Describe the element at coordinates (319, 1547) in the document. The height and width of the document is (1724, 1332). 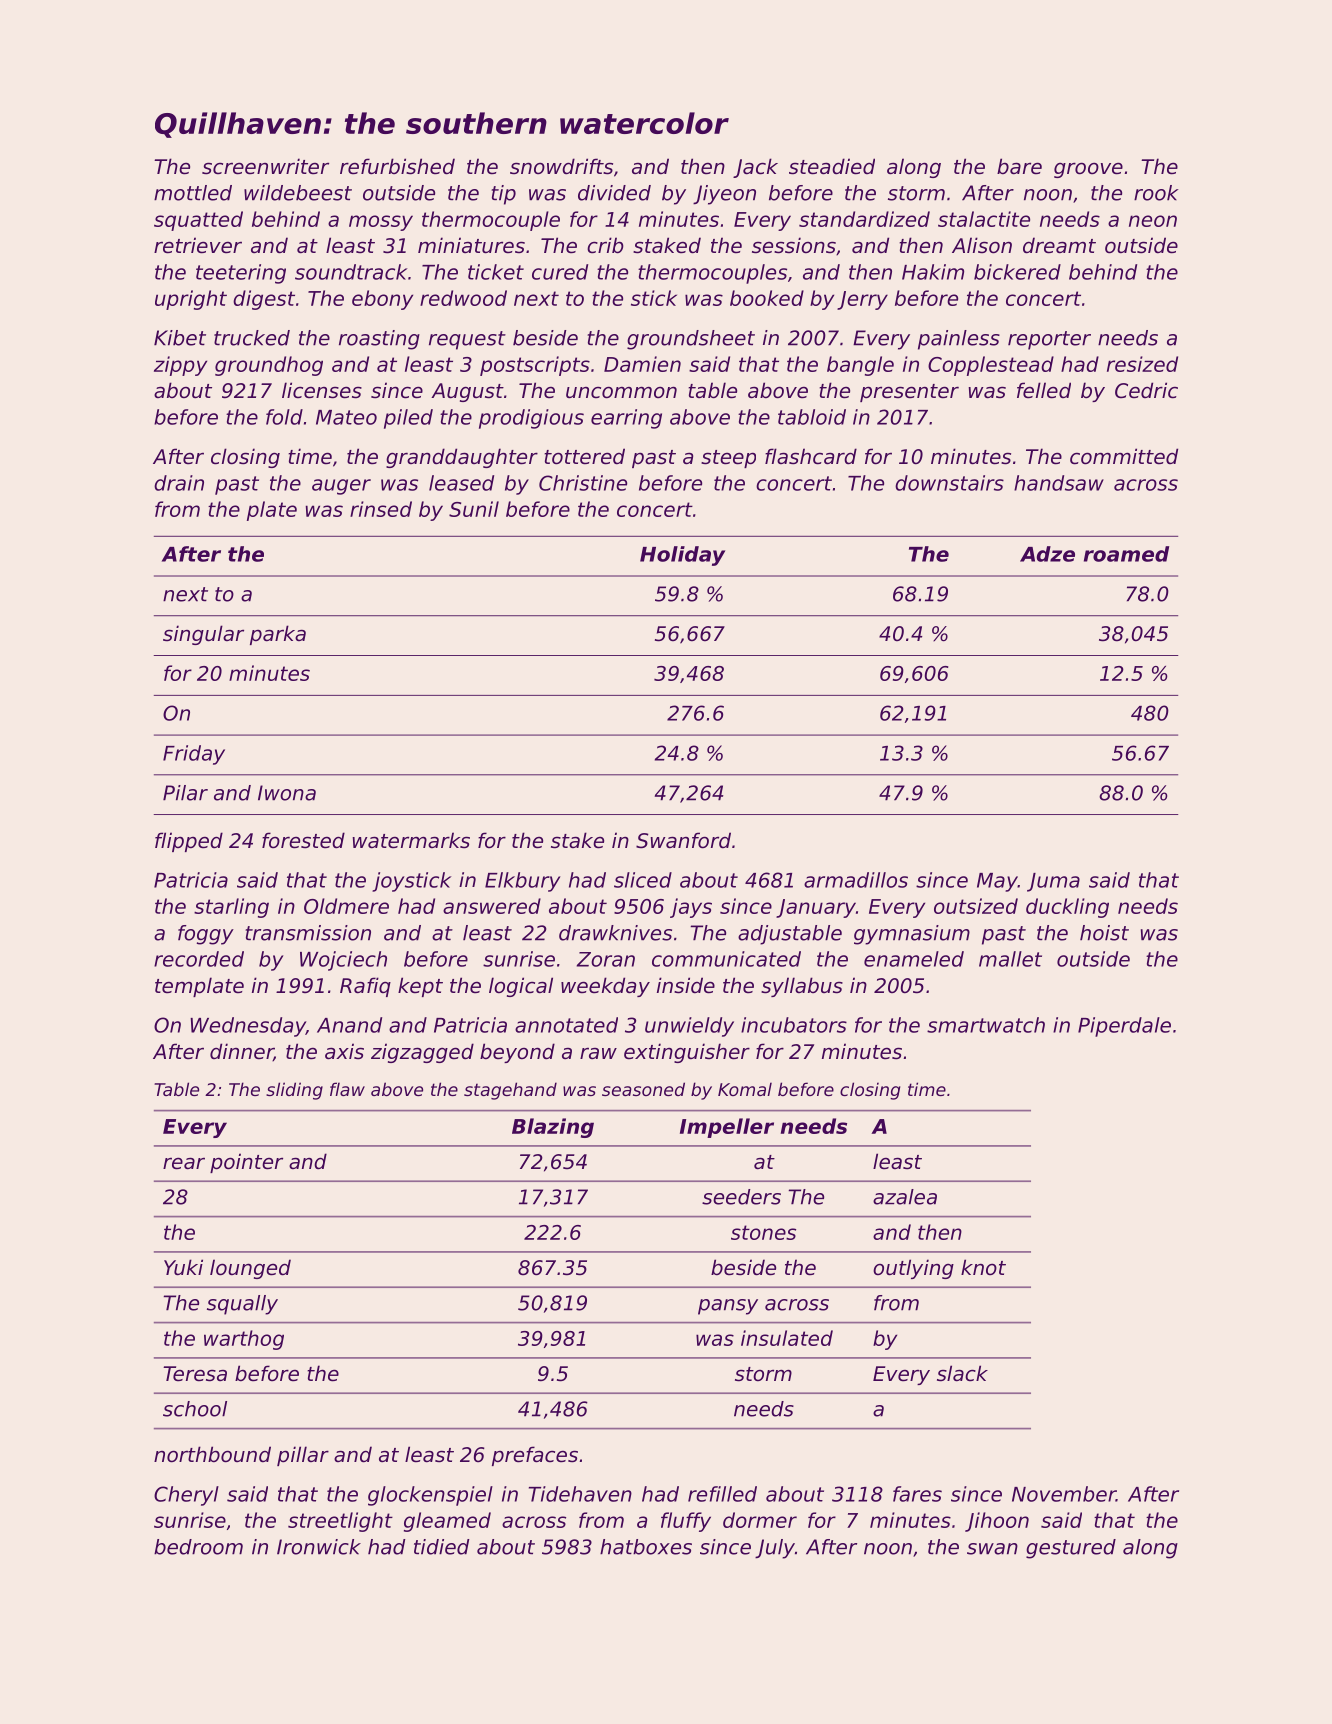
I see `Ironwick` at that location.
